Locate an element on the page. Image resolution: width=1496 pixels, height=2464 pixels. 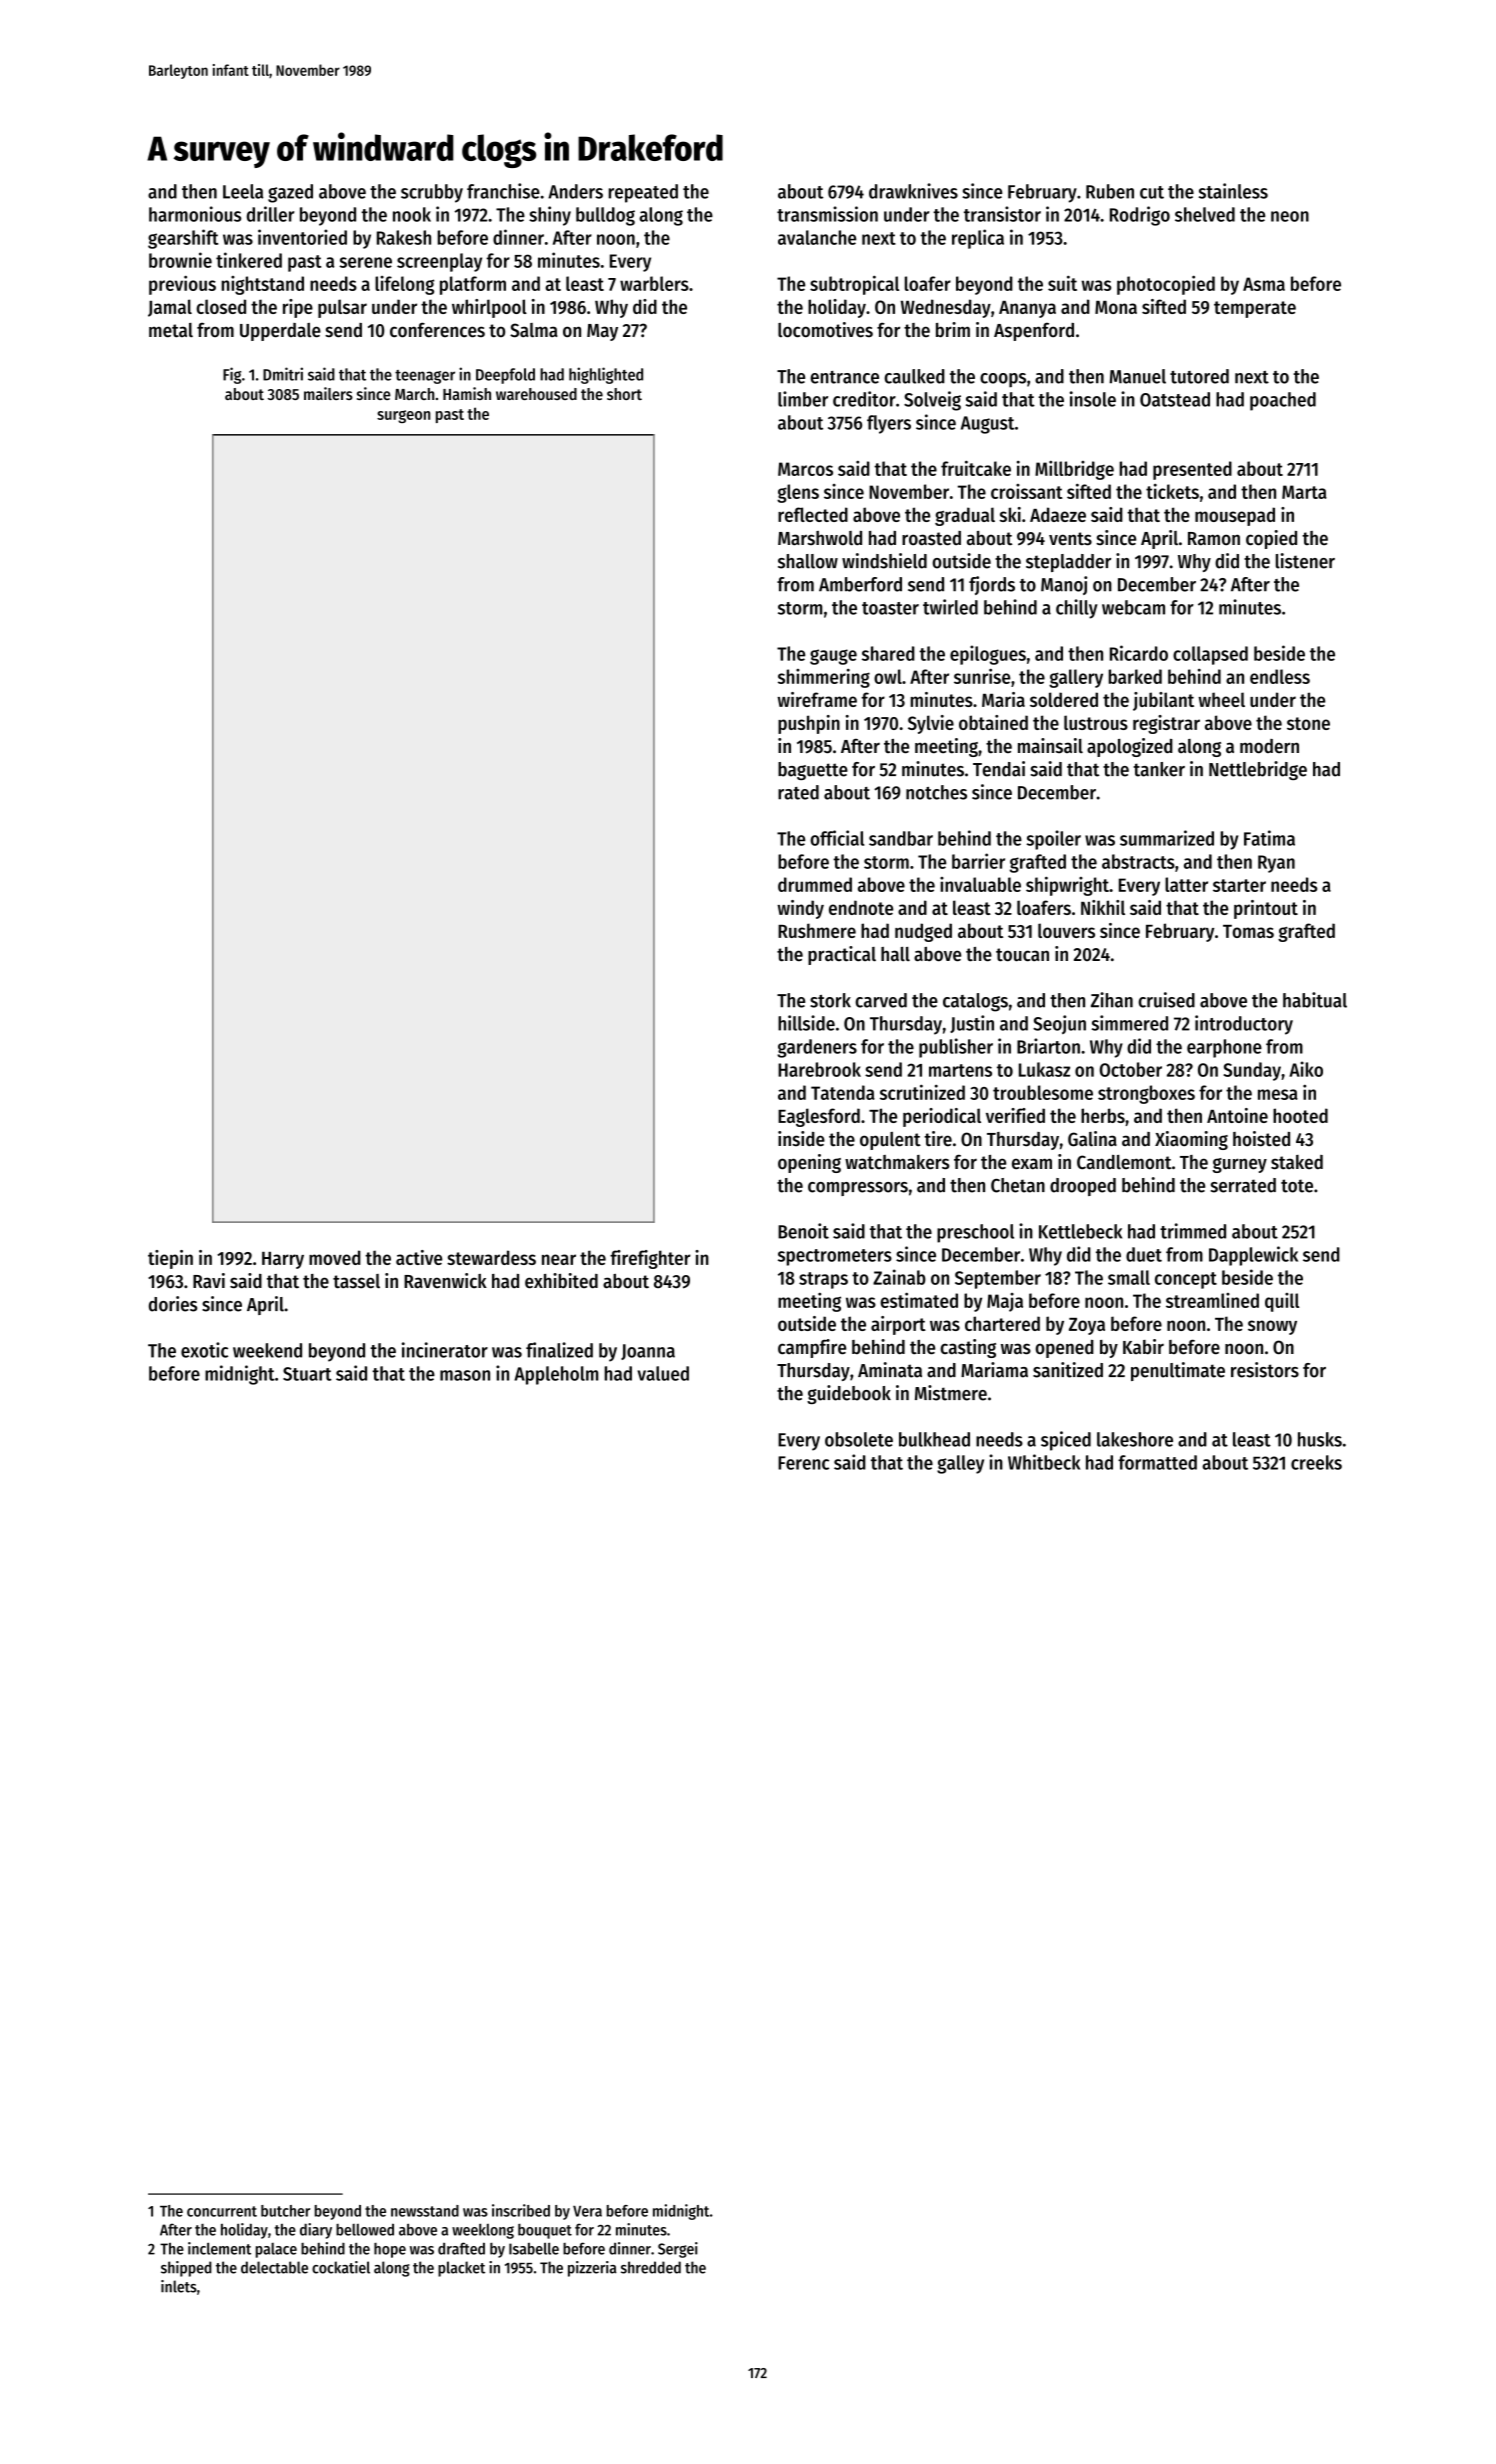
creeks is located at coordinates (1316, 1462).
